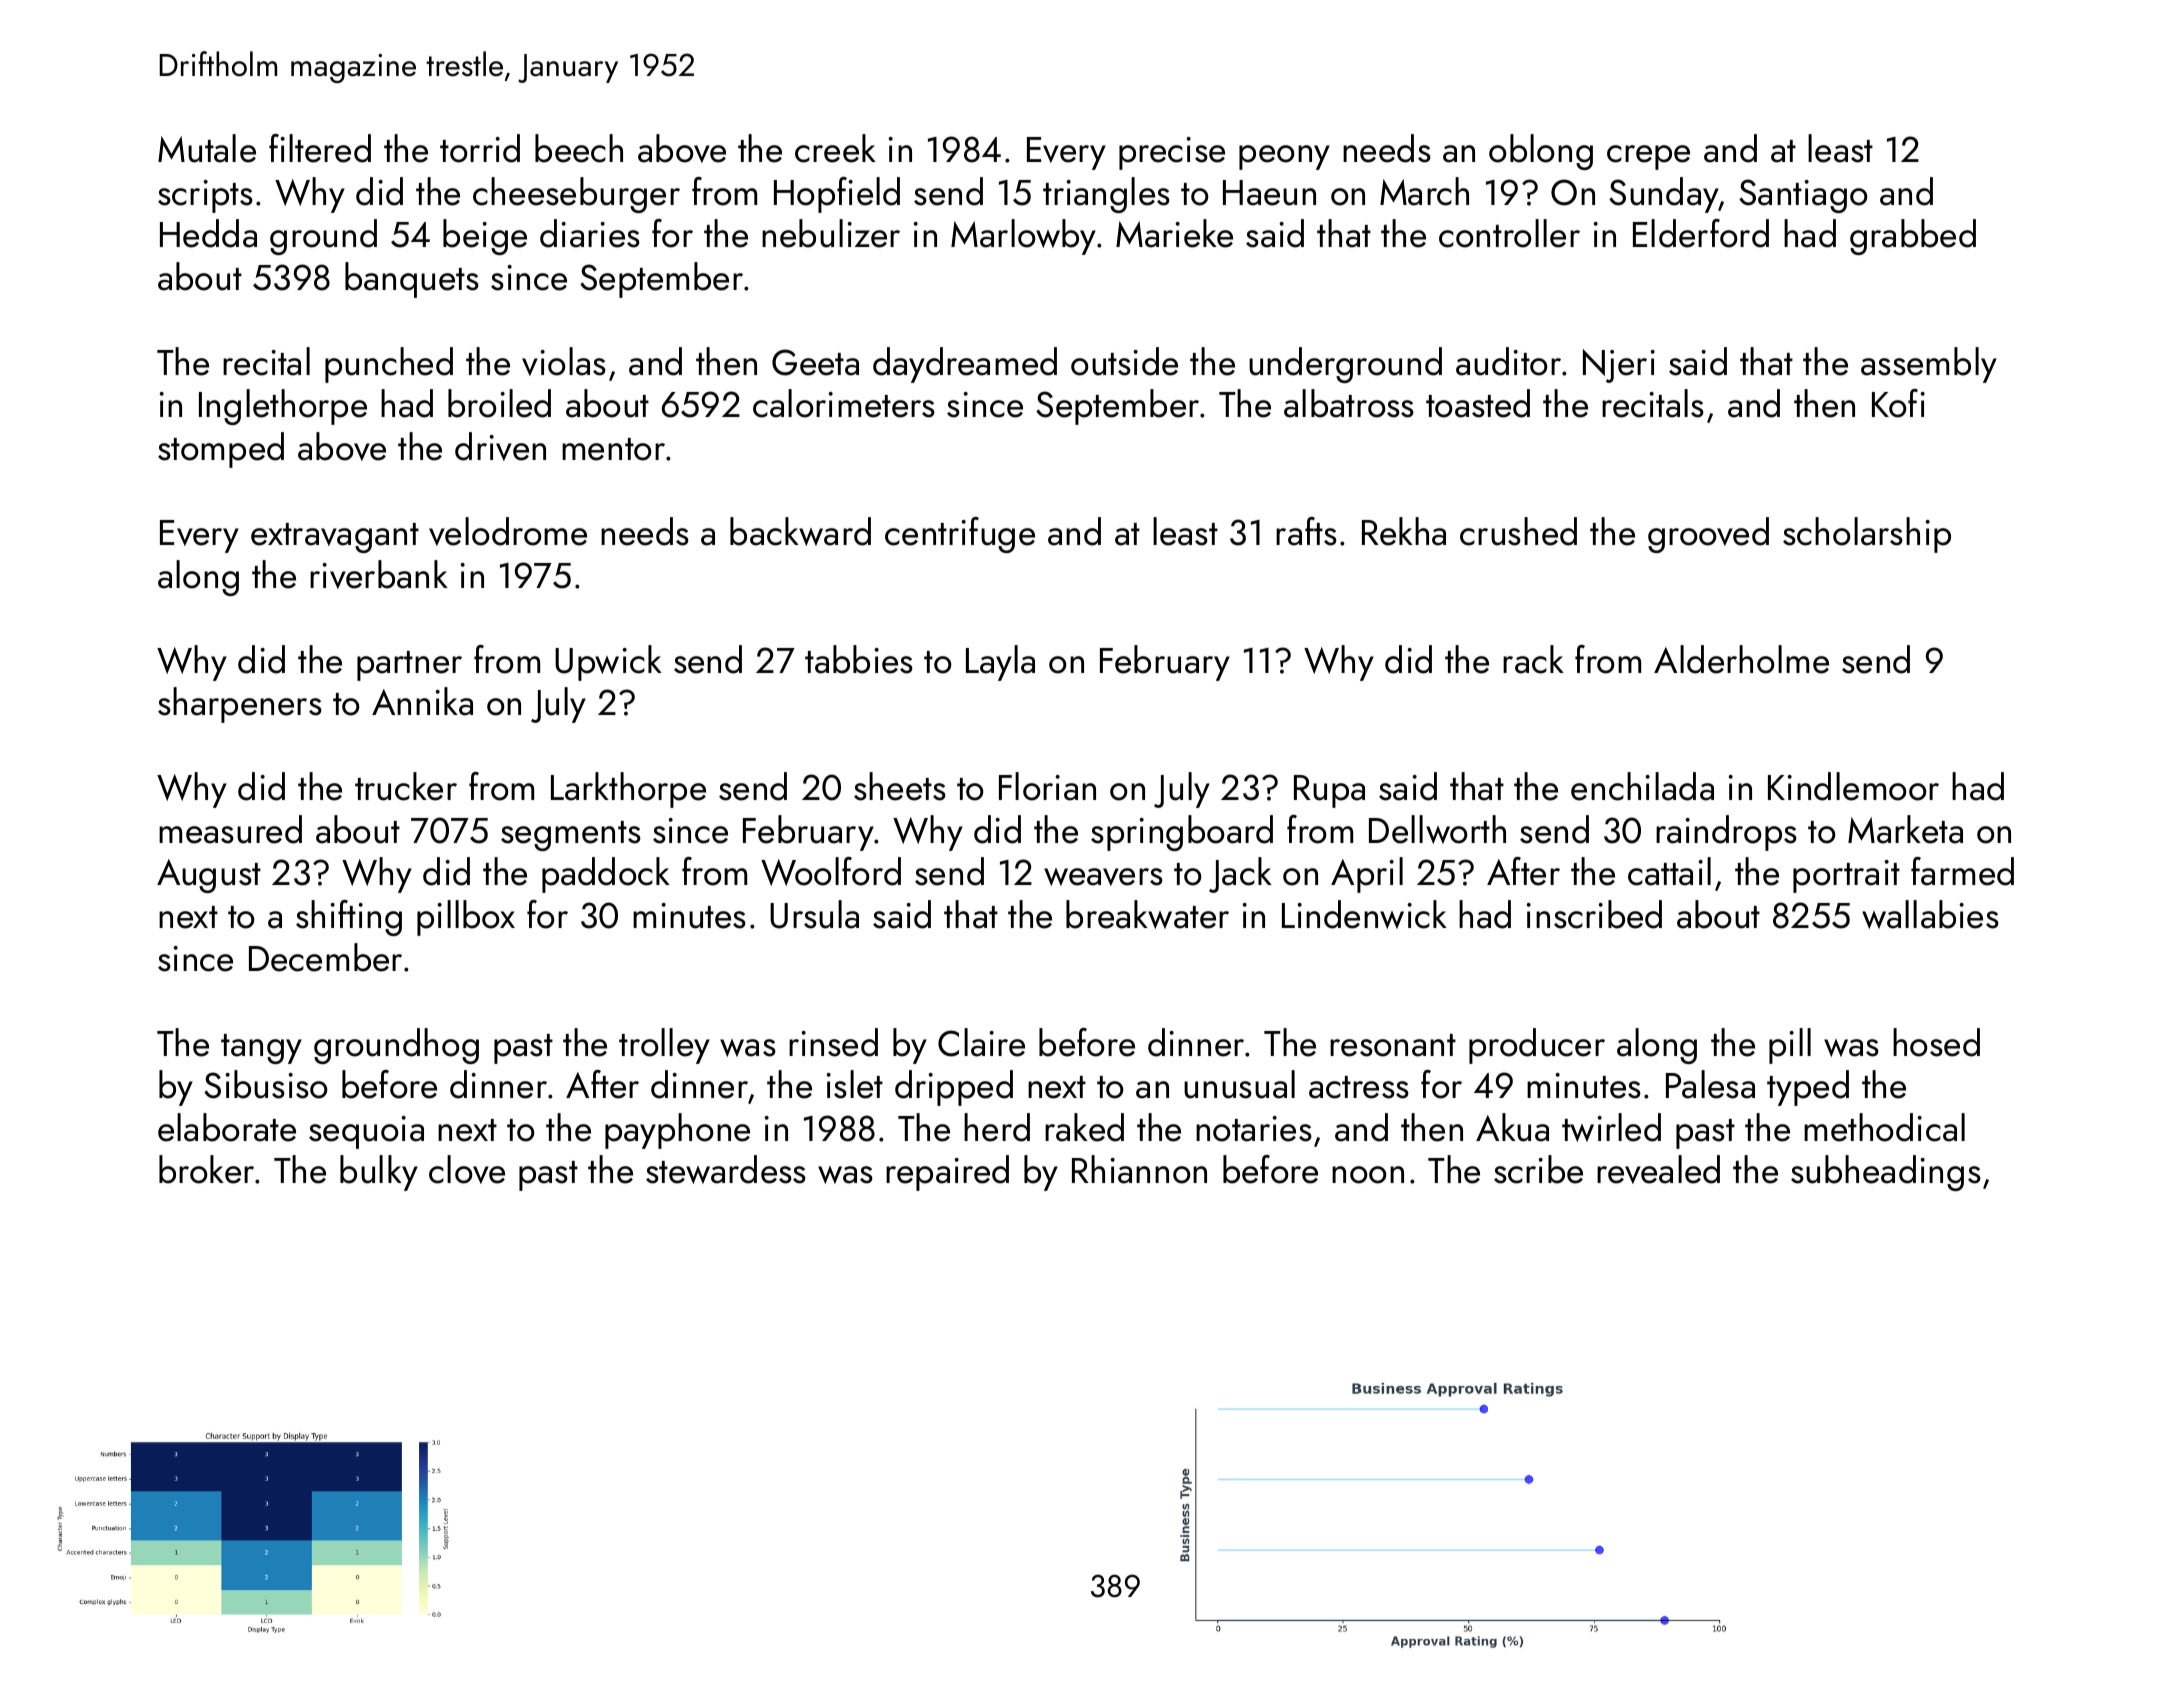 This screenshot has width=2178, height=1683. I want to click on grabbed, so click(1913, 237).
